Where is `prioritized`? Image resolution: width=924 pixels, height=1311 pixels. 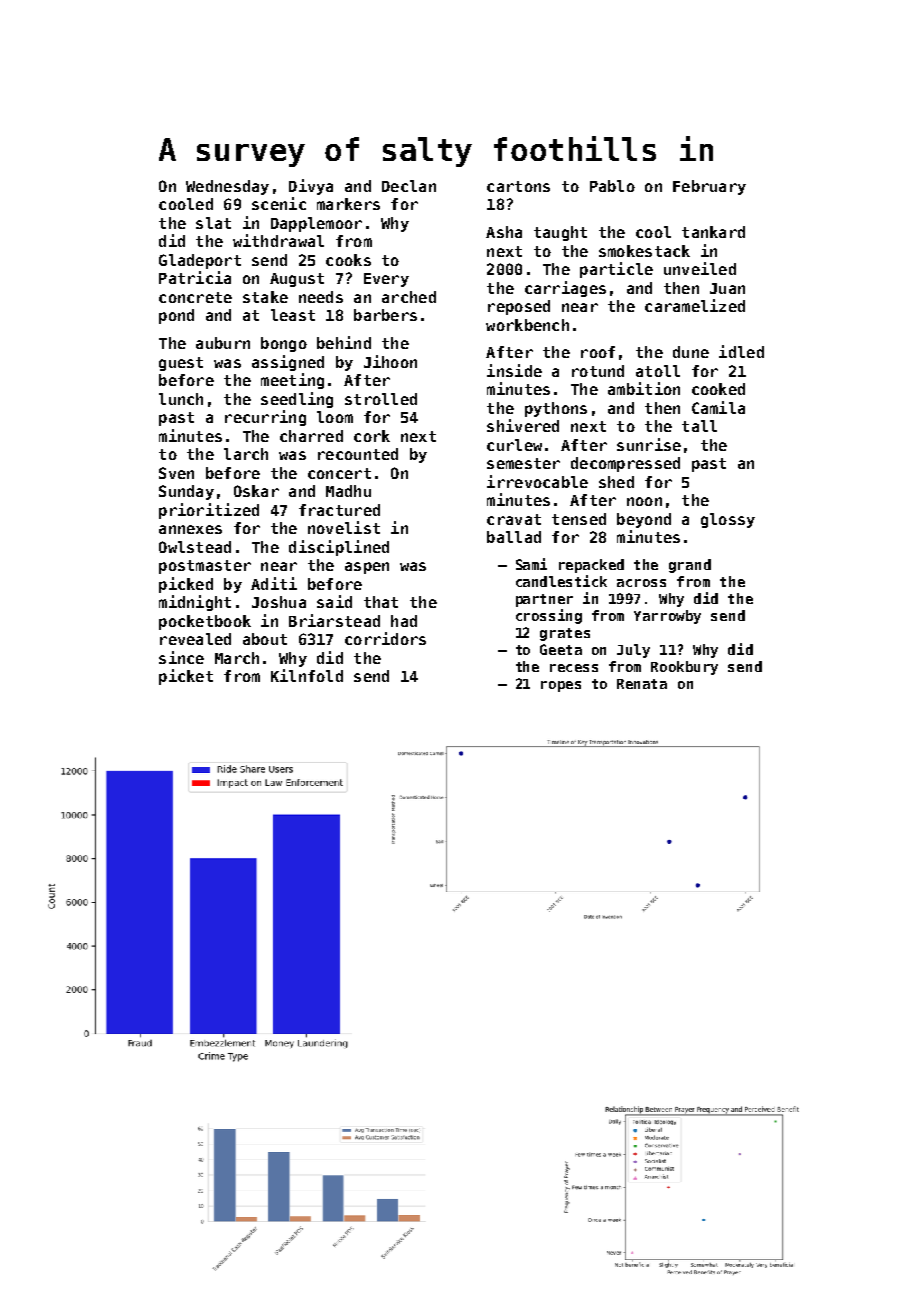
prioritized is located at coordinates (209, 511).
